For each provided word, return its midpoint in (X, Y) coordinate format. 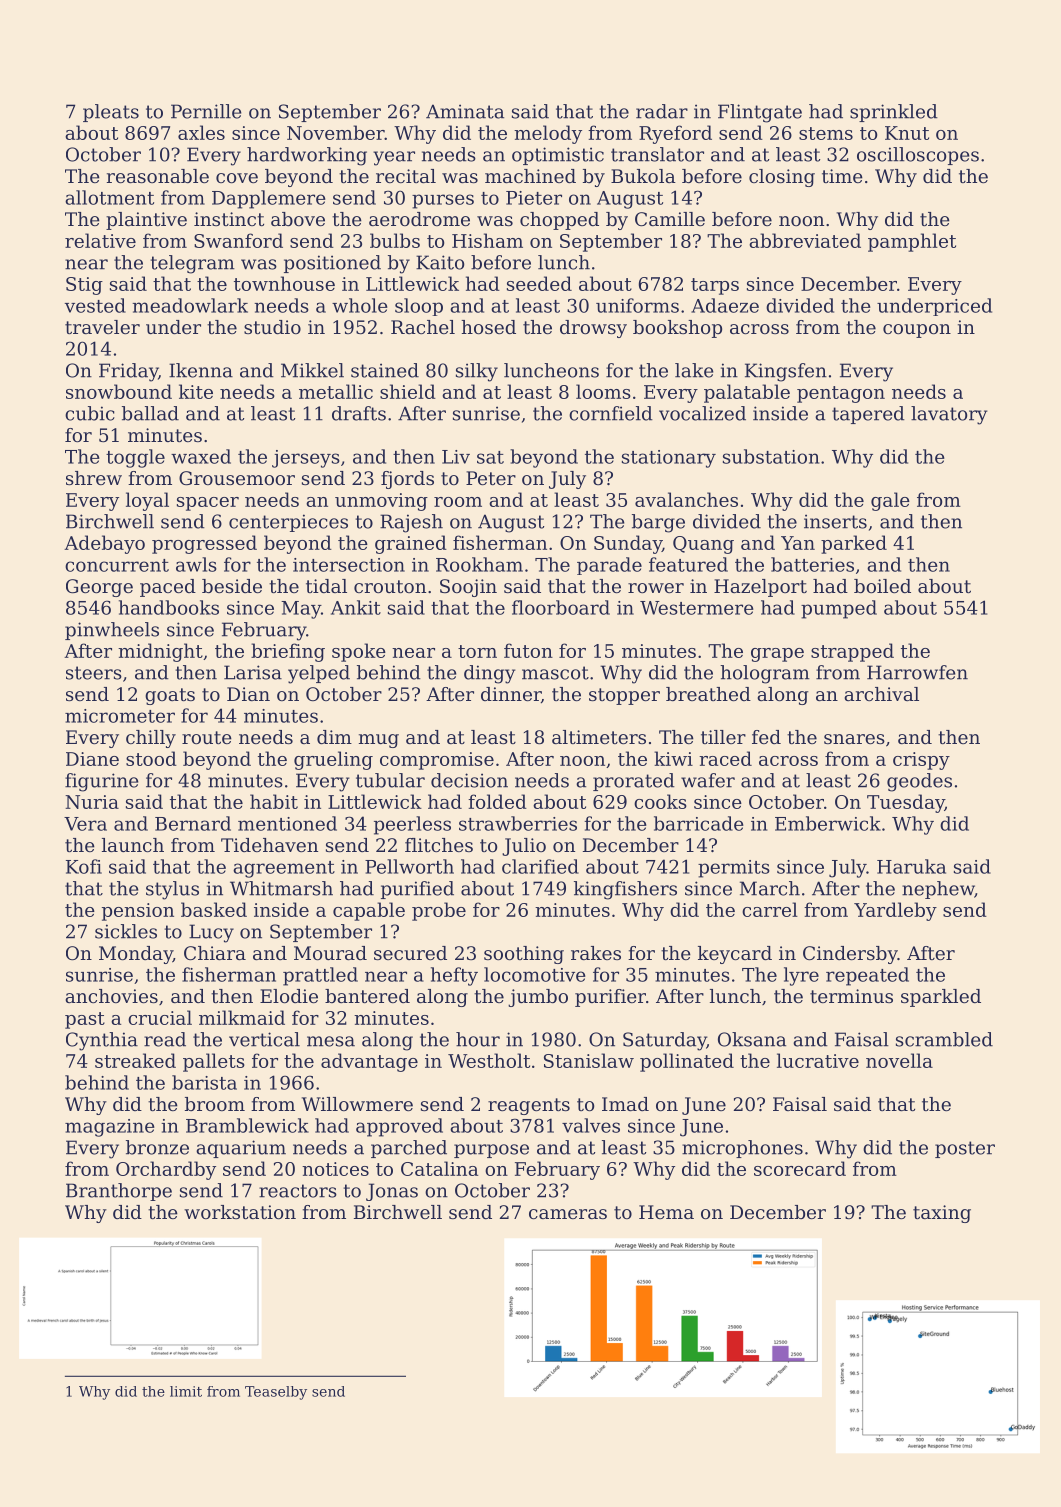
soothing (524, 955)
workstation (240, 1212)
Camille (670, 219)
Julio (524, 847)
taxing (942, 1214)
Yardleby (895, 911)
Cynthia (102, 1041)
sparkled (941, 998)
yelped (319, 674)
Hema (666, 1212)
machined (530, 176)
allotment (109, 197)
